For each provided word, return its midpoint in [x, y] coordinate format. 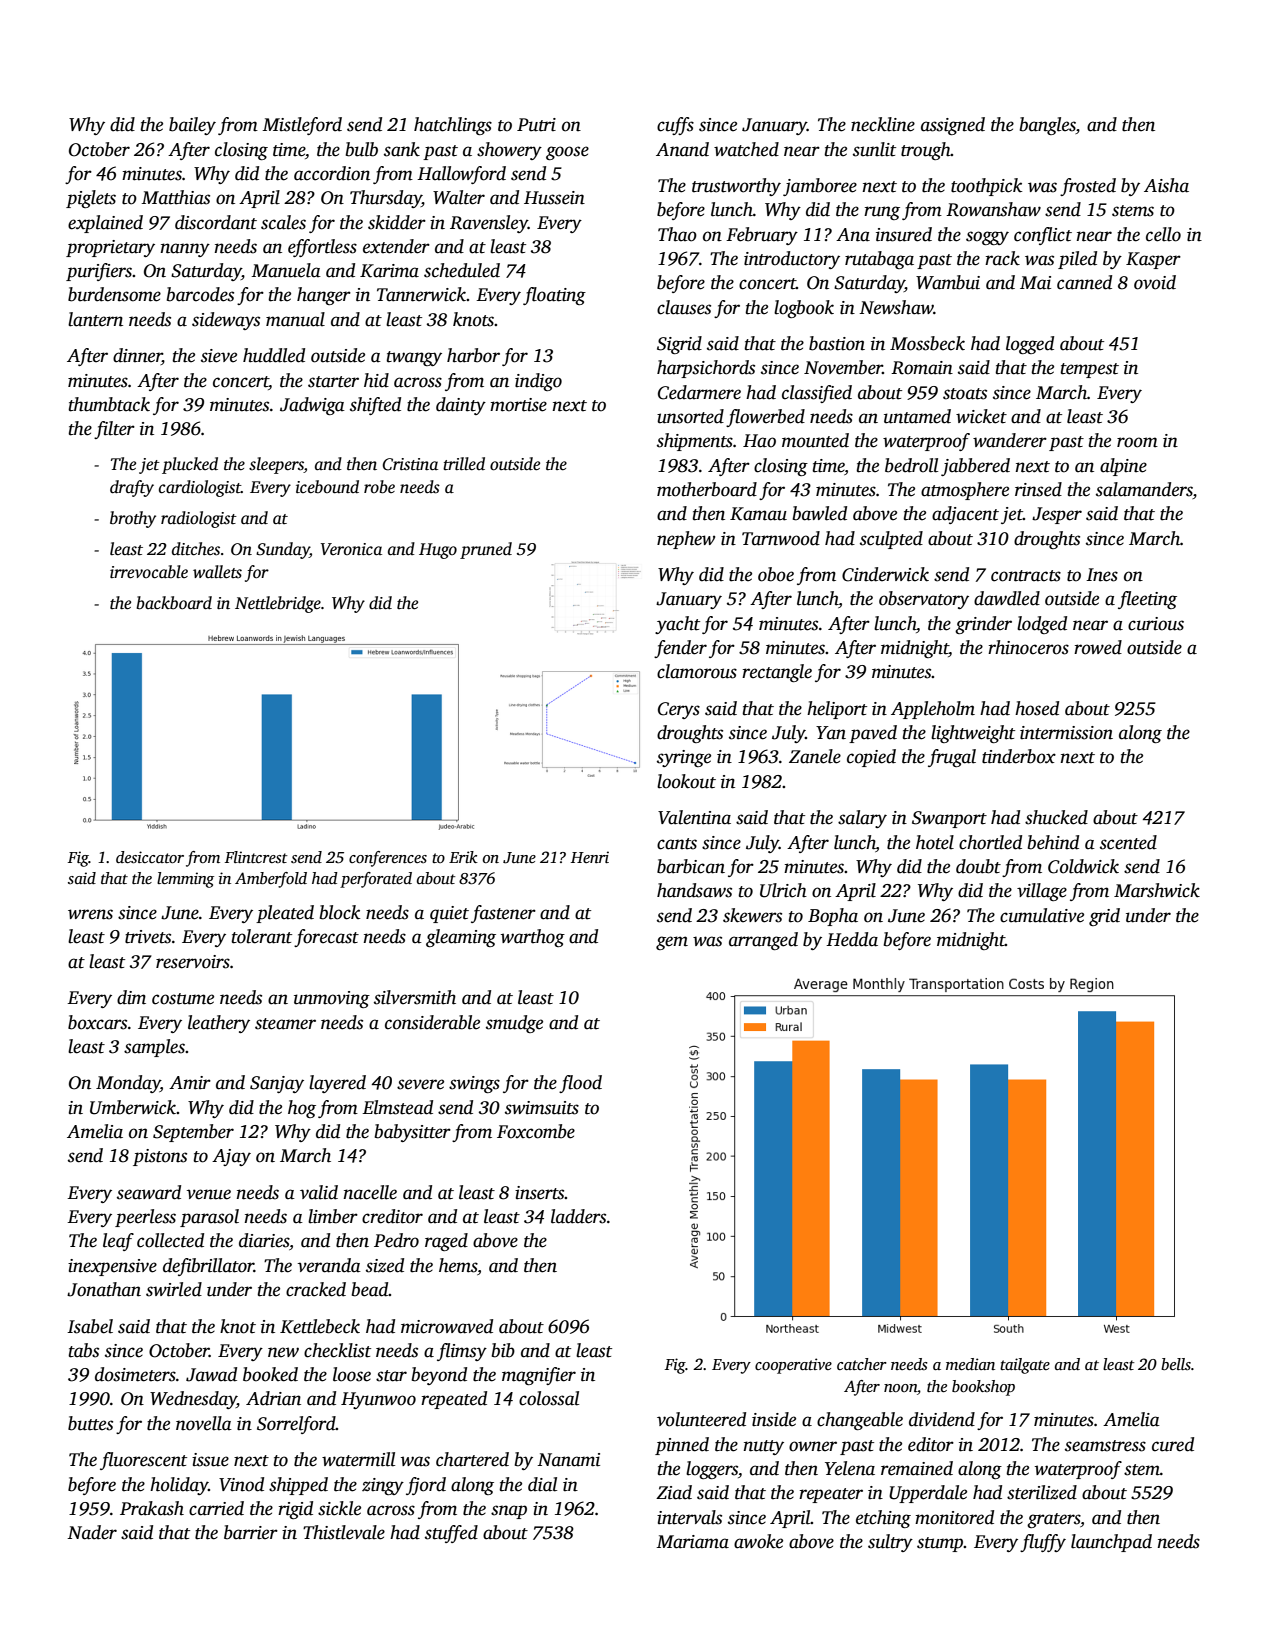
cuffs [675, 126]
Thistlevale [344, 1532]
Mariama [692, 1542]
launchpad [1111, 1543]
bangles [1048, 126]
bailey [192, 126]
